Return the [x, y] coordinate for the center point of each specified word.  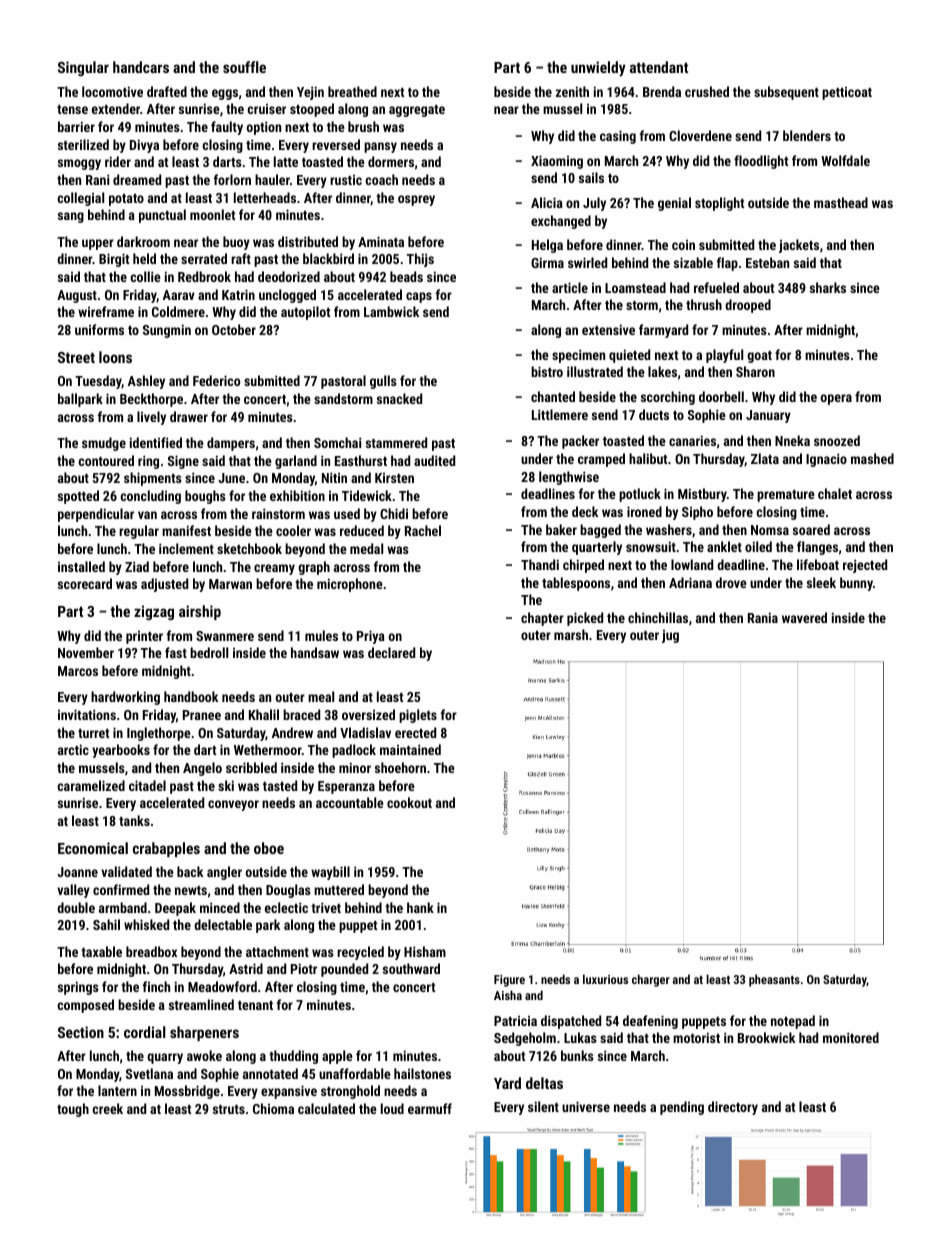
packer [580, 442]
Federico [216, 380]
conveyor [233, 805]
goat [759, 357]
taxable [101, 951]
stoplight [719, 204]
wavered [804, 617]
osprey [416, 200]
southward [411, 968]
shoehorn [400, 767]
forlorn [232, 179]
